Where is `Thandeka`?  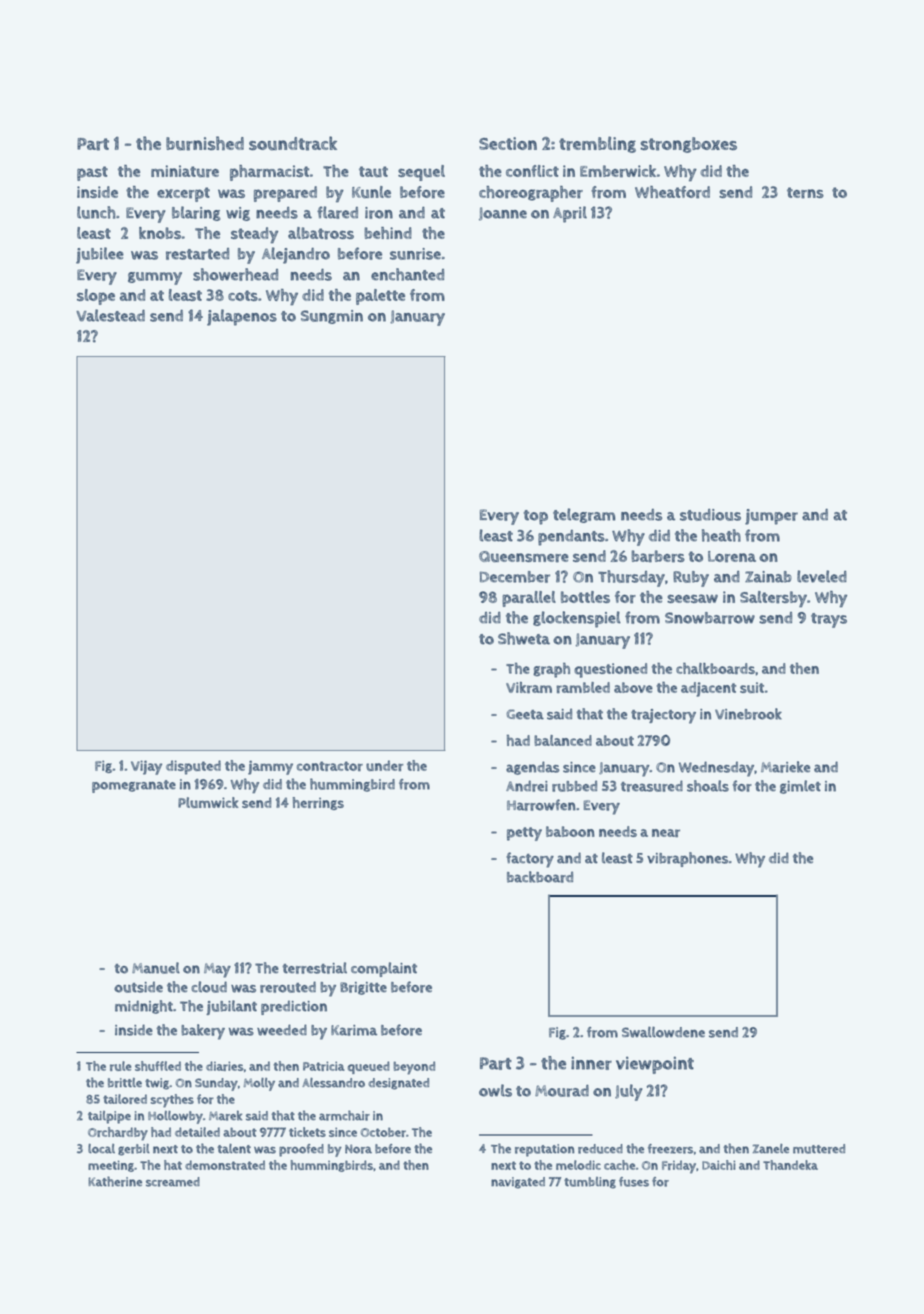 Thandeka is located at coordinates (790, 1165).
